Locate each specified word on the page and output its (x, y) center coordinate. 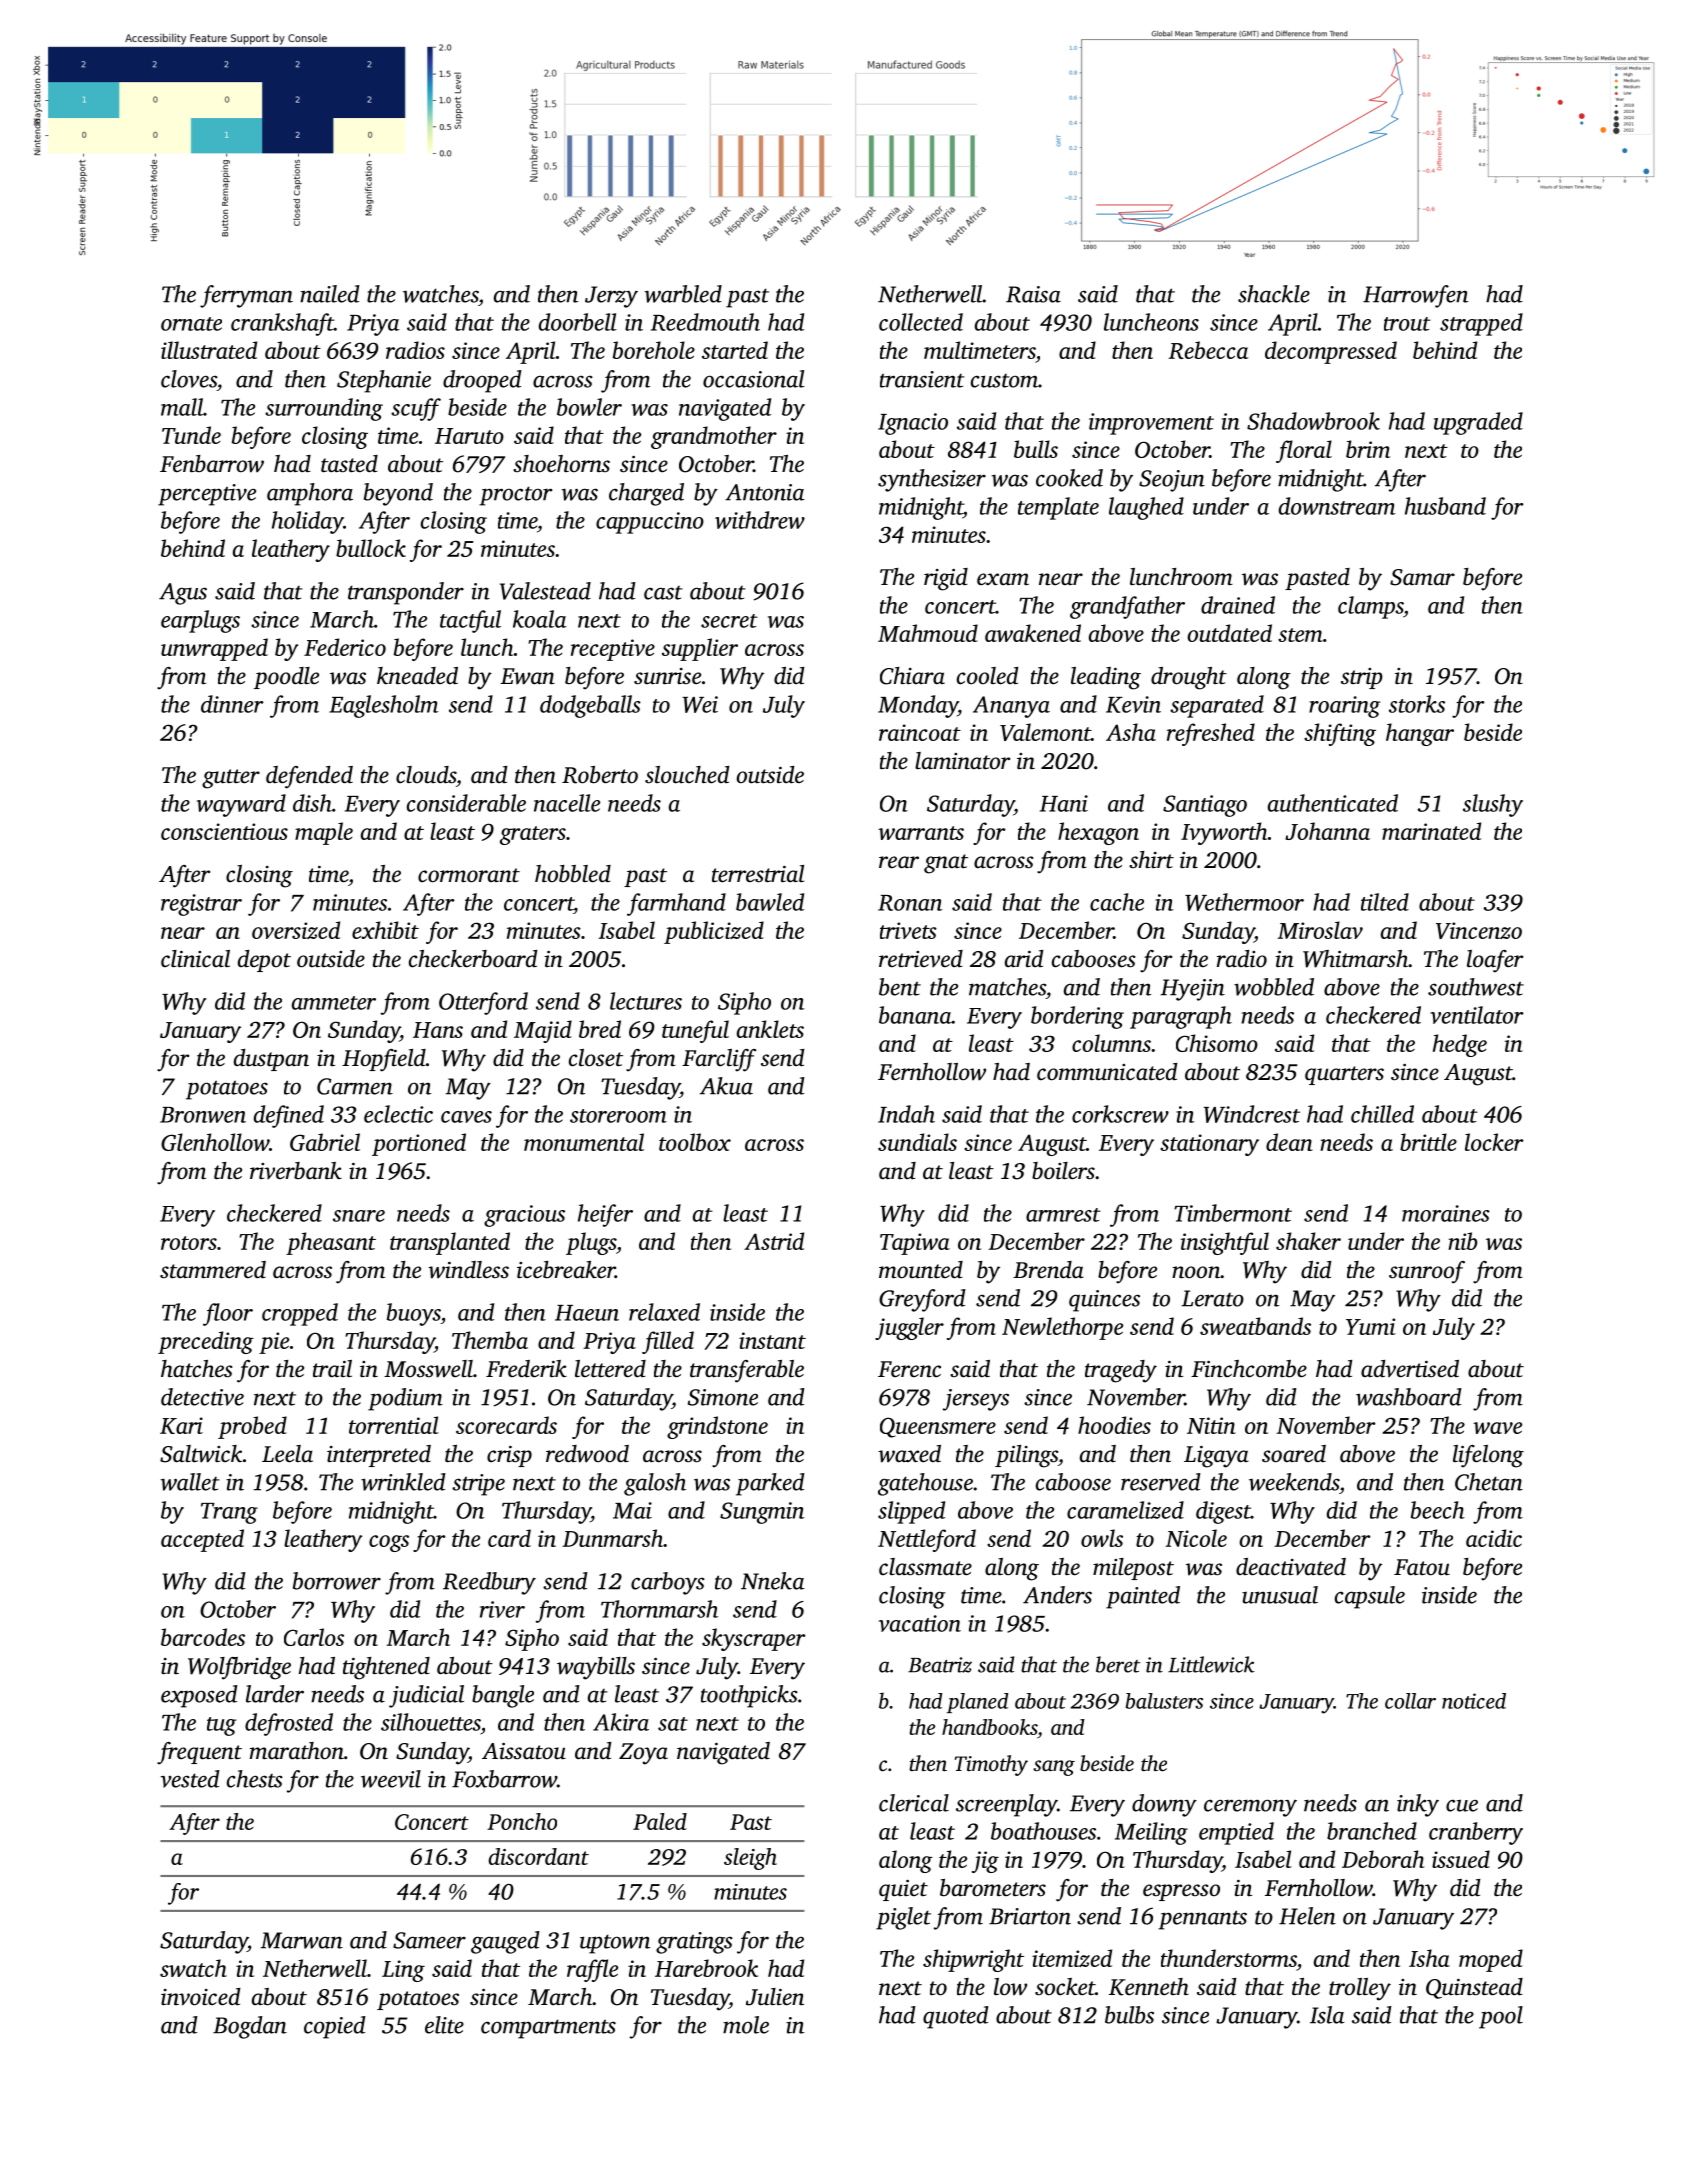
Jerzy (611, 297)
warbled (683, 294)
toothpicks (749, 1696)
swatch (193, 1968)
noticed (1474, 1701)
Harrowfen (1416, 296)
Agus (183, 594)
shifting (1340, 734)
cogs (389, 1543)
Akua (726, 1086)
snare (359, 1216)
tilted (1385, 902)
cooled (987, 676)
